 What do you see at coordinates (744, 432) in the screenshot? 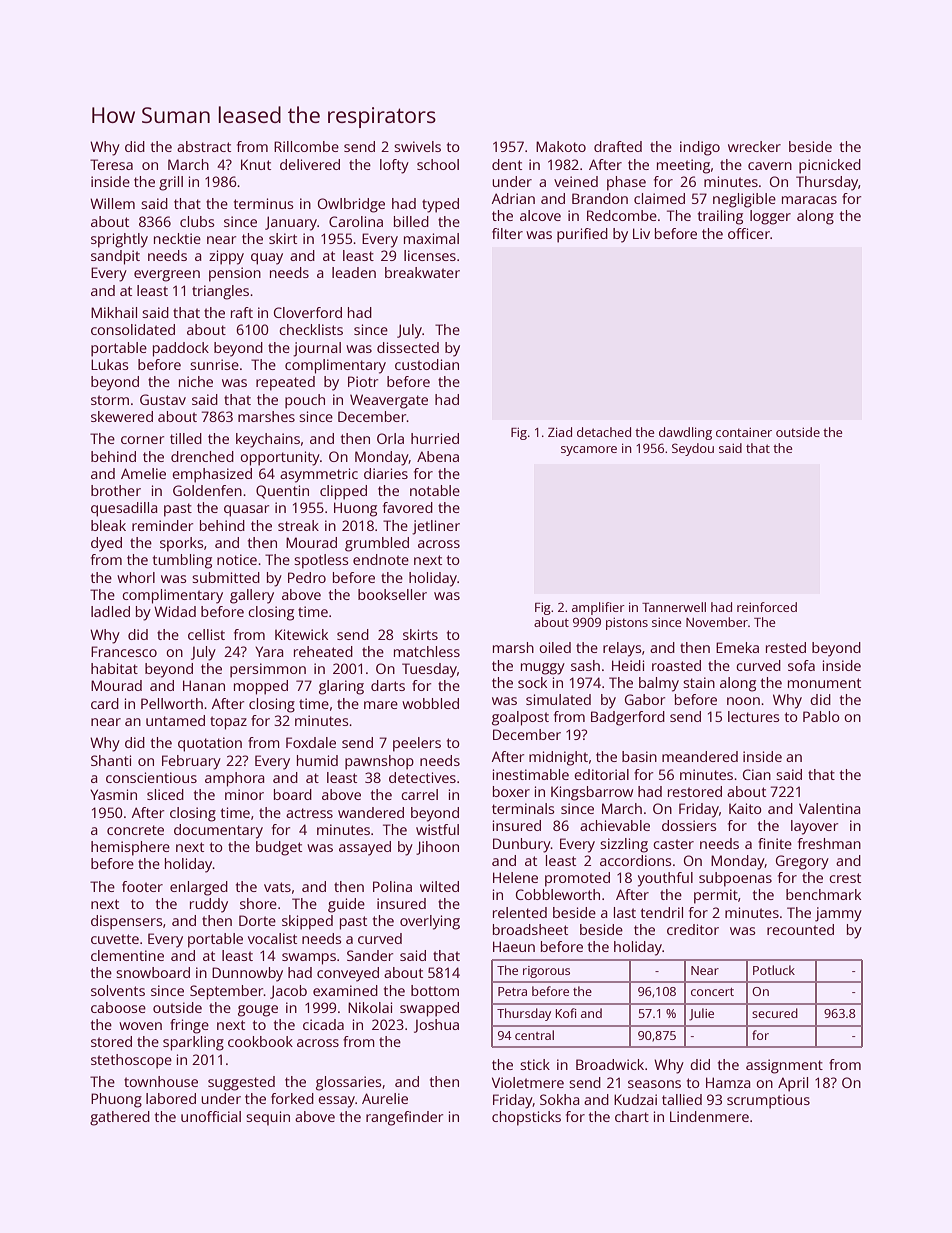
I see `container` at bounding box center [744, 432].
